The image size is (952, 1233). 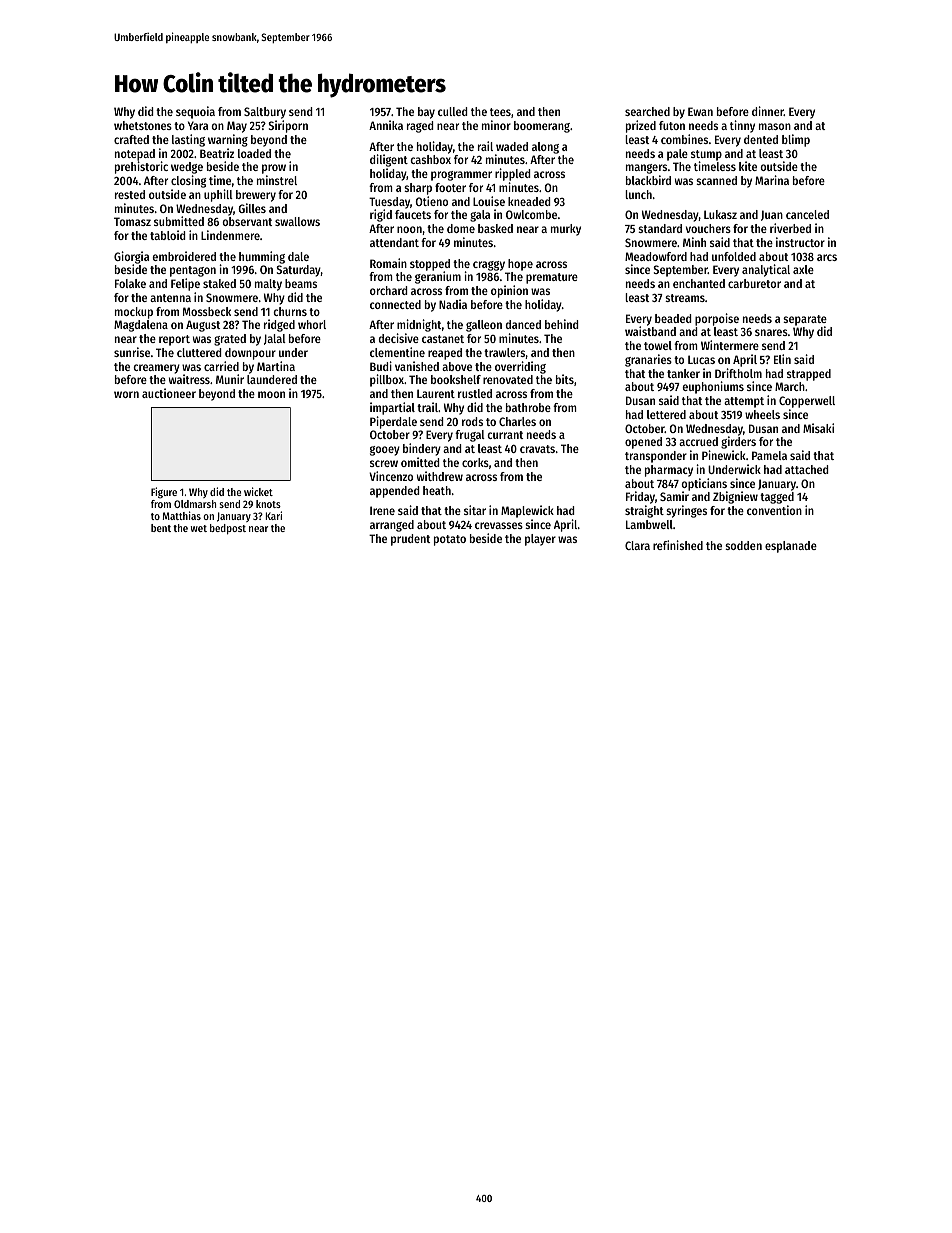 What do you see at coordinates (706, 155) in the screenshot?
I see `stump` at bounding box center [706, 155].
